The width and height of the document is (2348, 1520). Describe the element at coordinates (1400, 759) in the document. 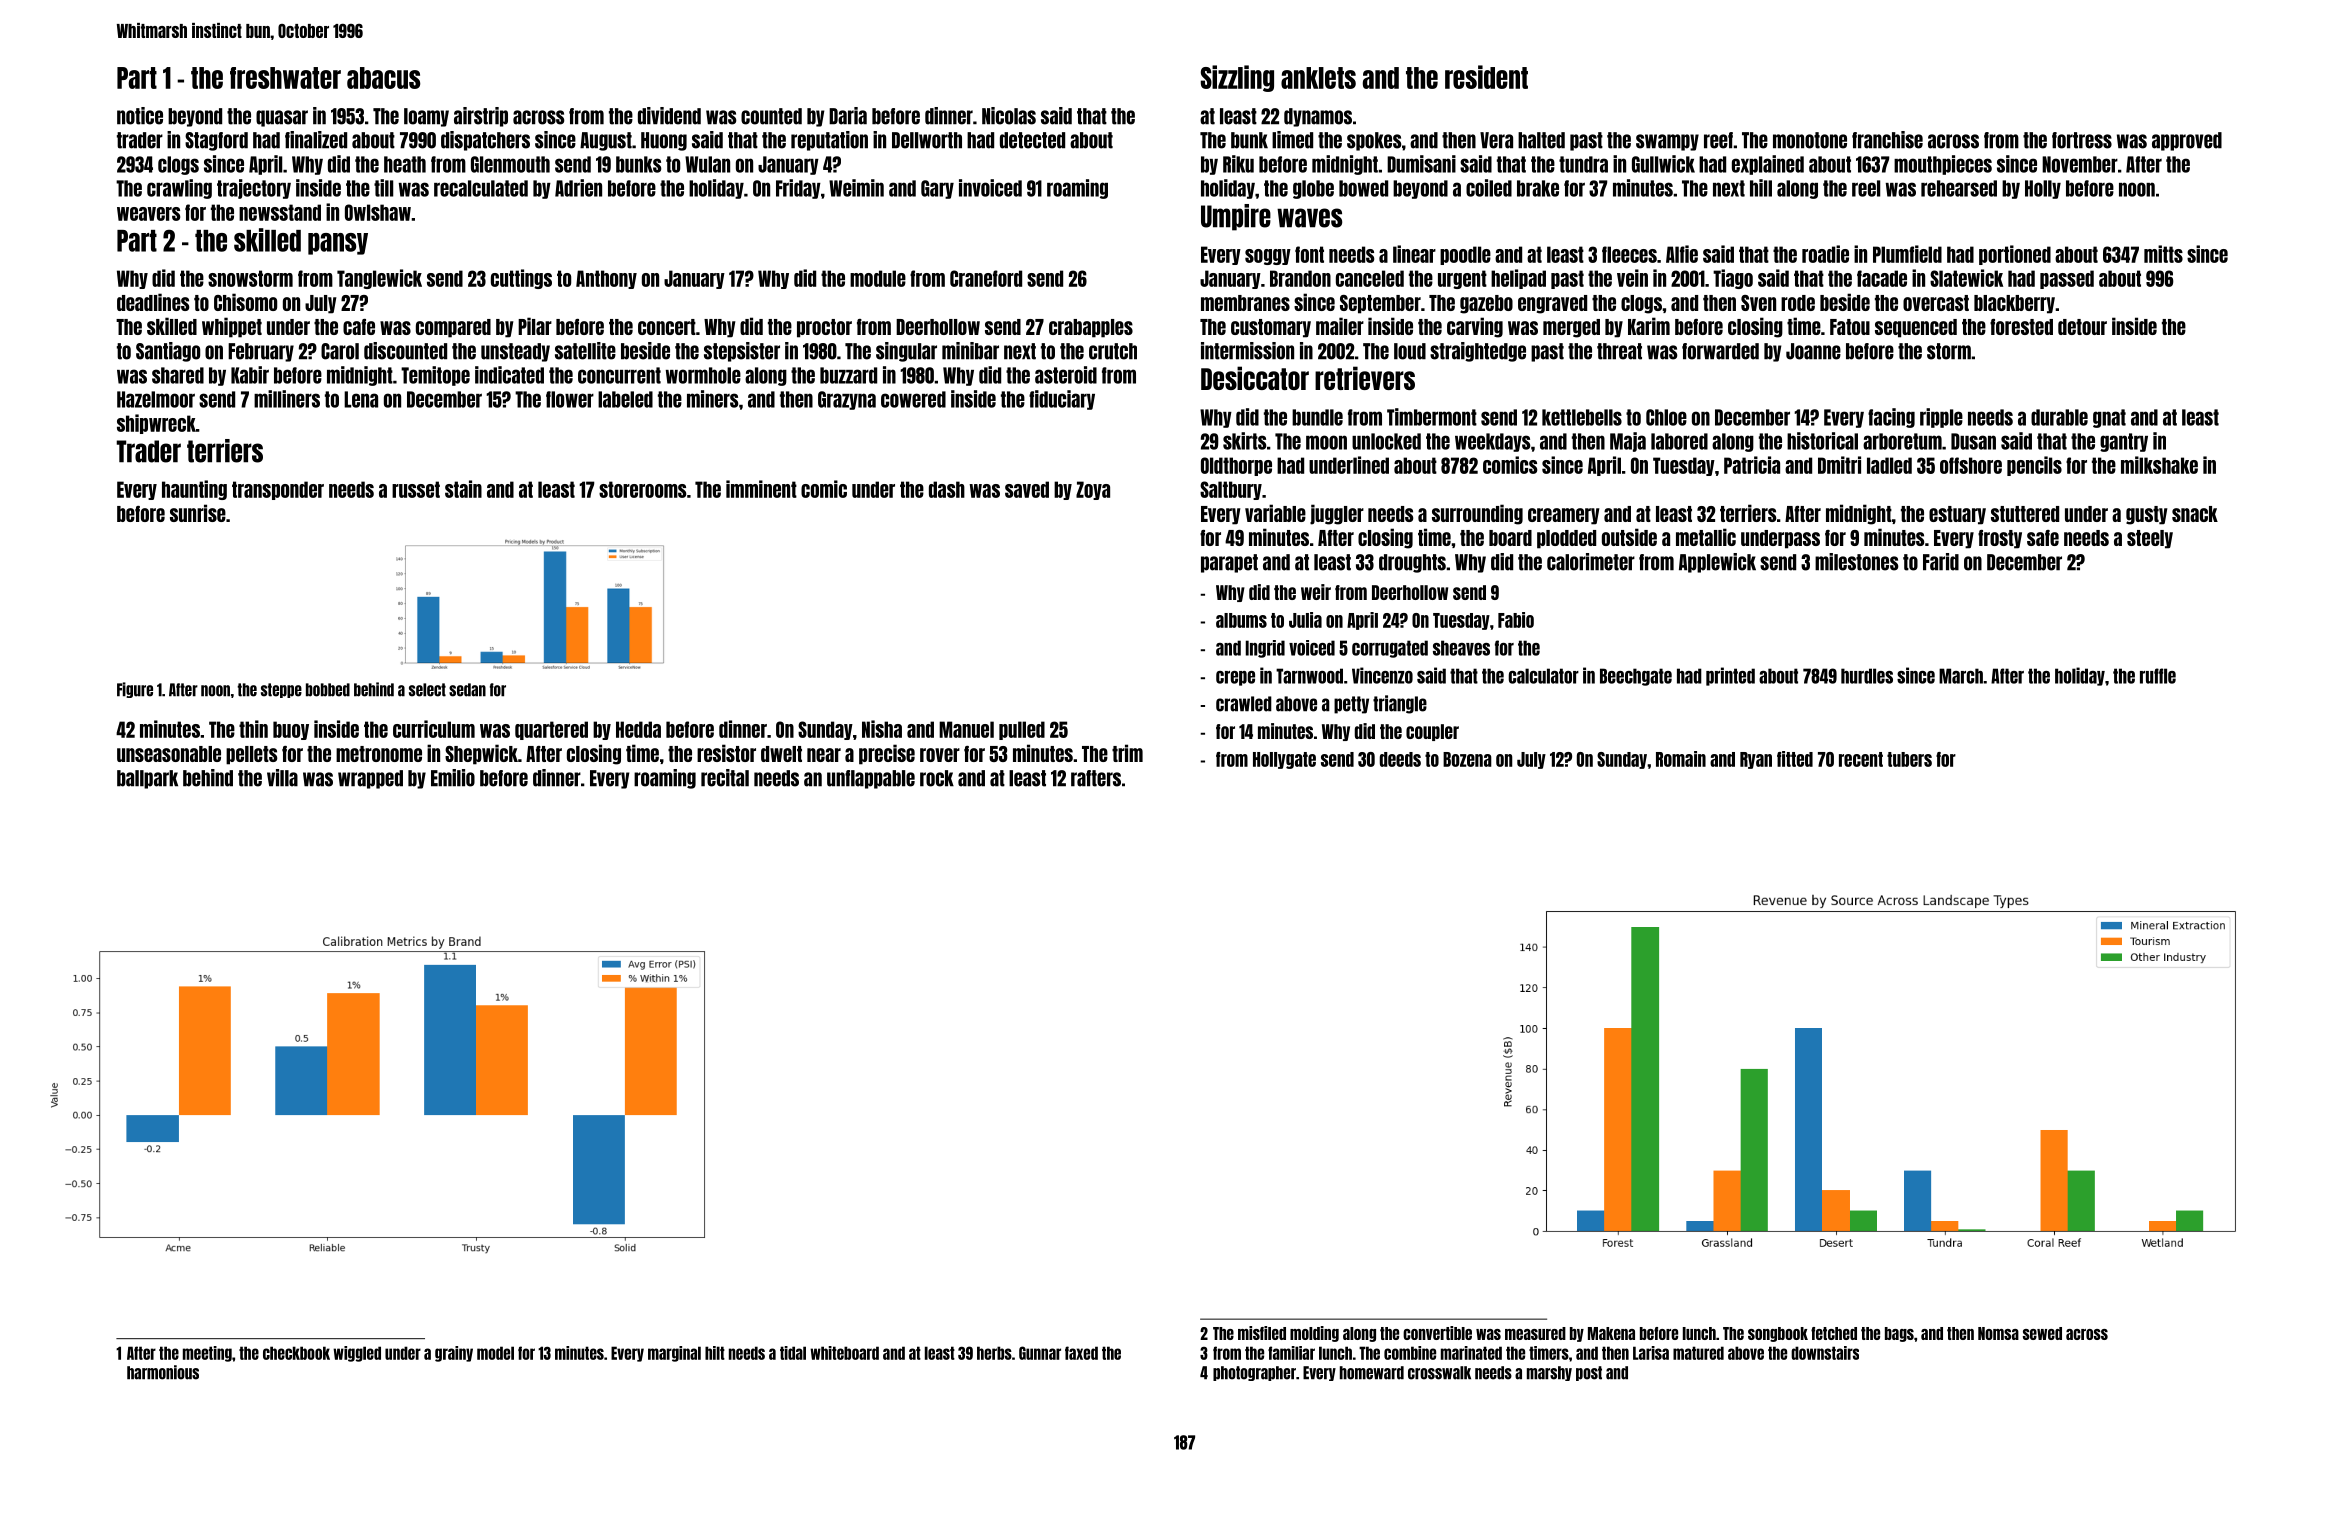

I see `deeds` at that location.
